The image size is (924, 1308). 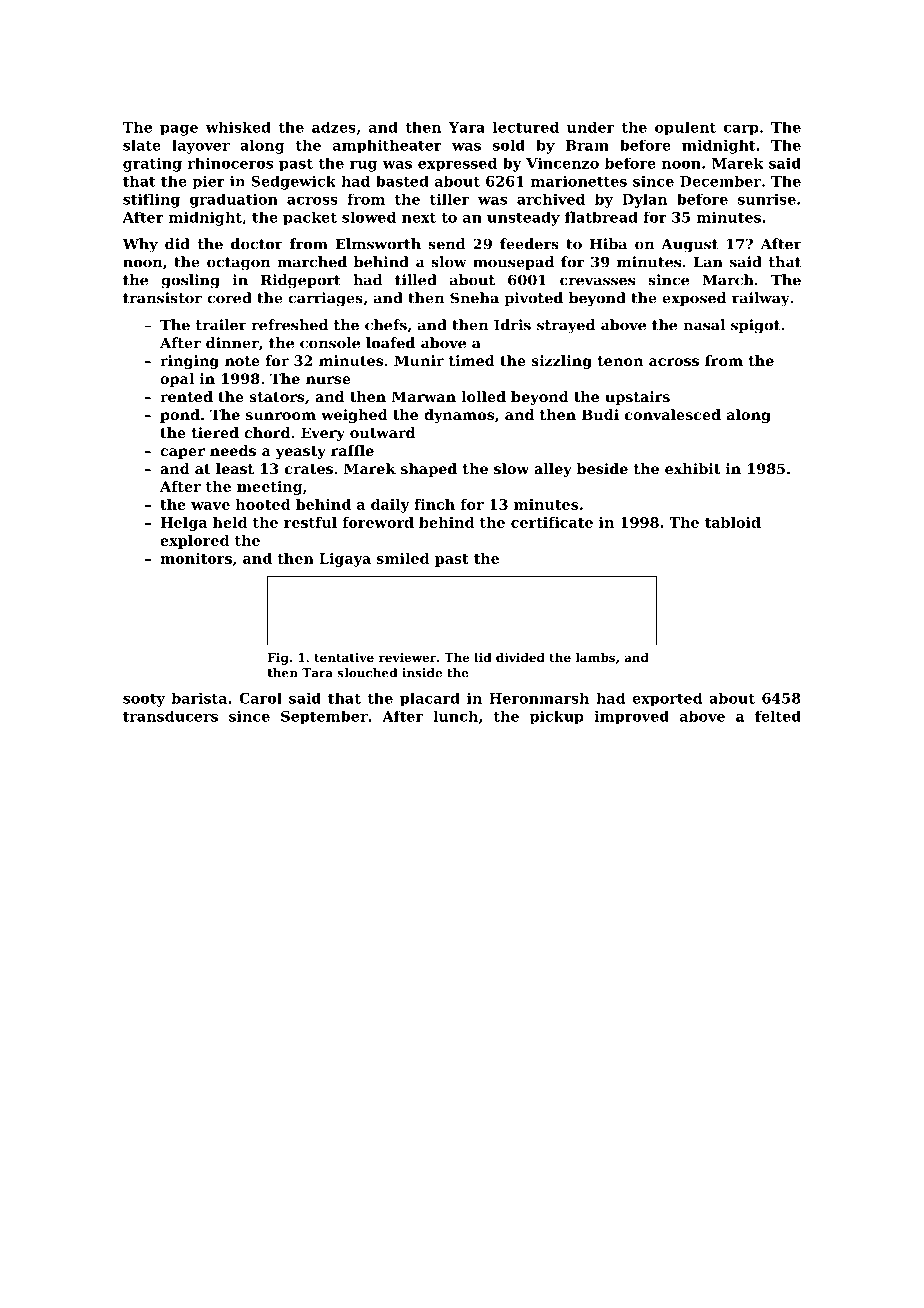 I want to click on slouched, so click(x=367, y=673).
